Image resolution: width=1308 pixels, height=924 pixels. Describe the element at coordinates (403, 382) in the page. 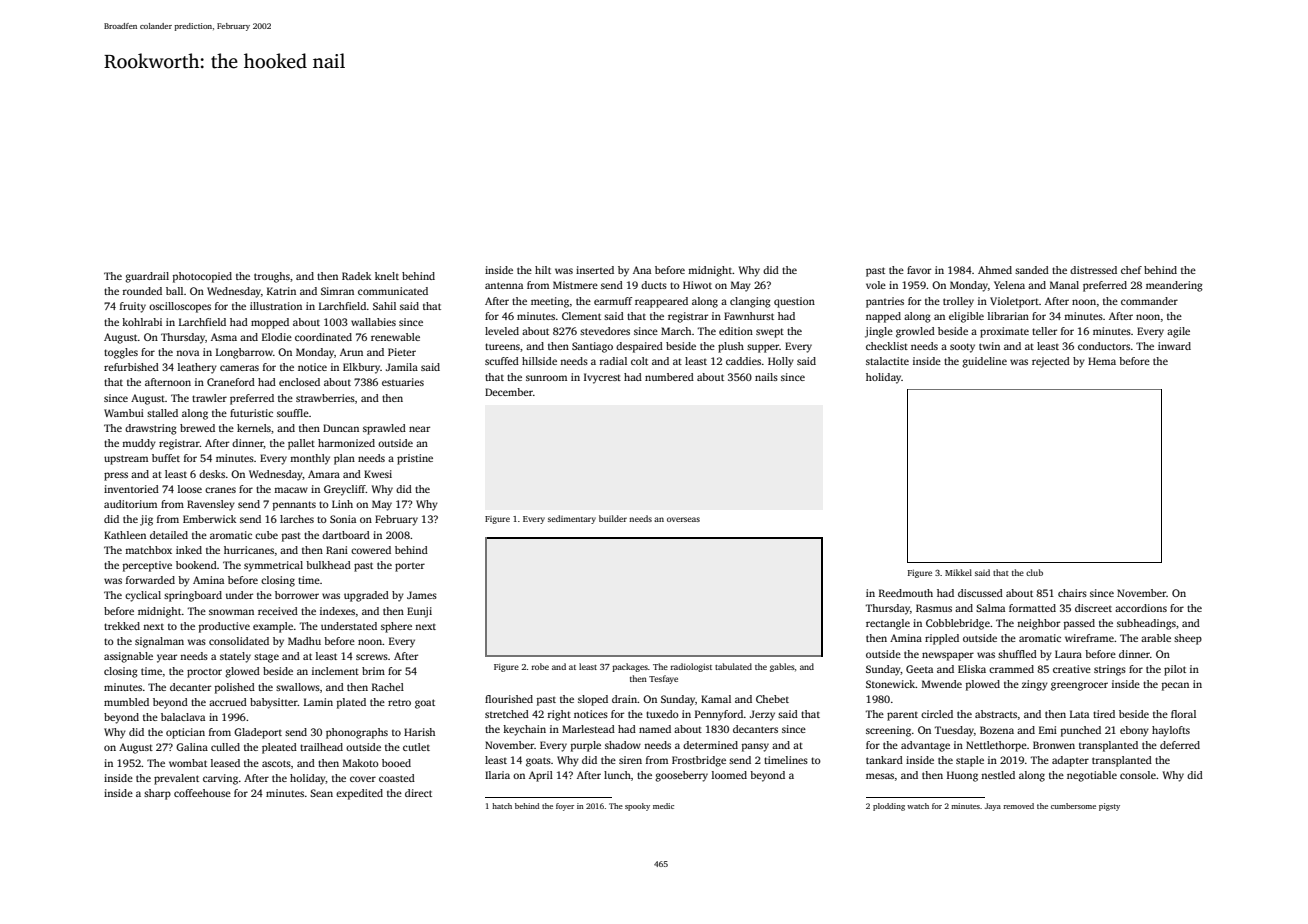

I see `estuaries` at that location.
